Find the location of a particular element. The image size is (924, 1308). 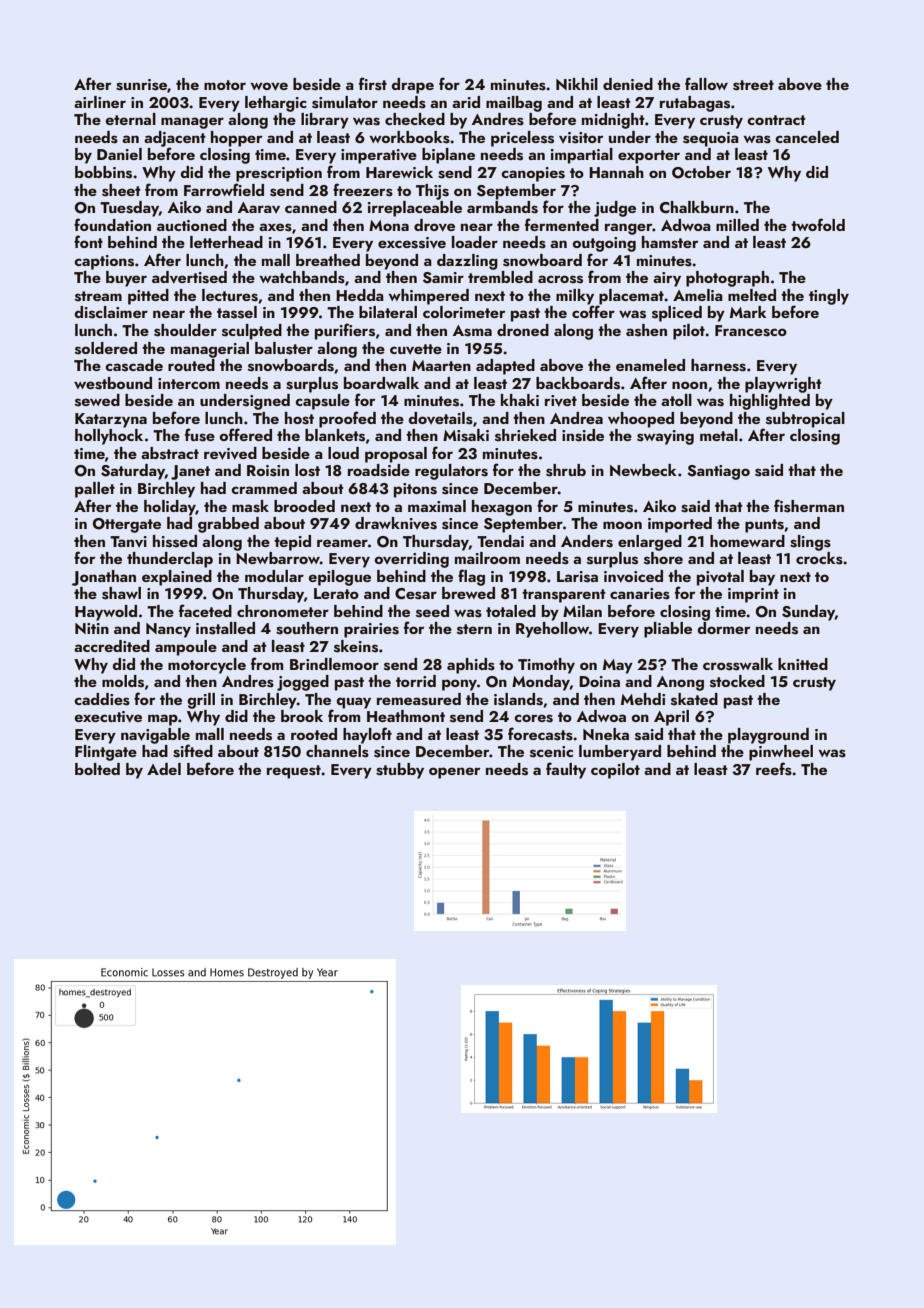

Newbeck is located at coordinates (643, 470).
